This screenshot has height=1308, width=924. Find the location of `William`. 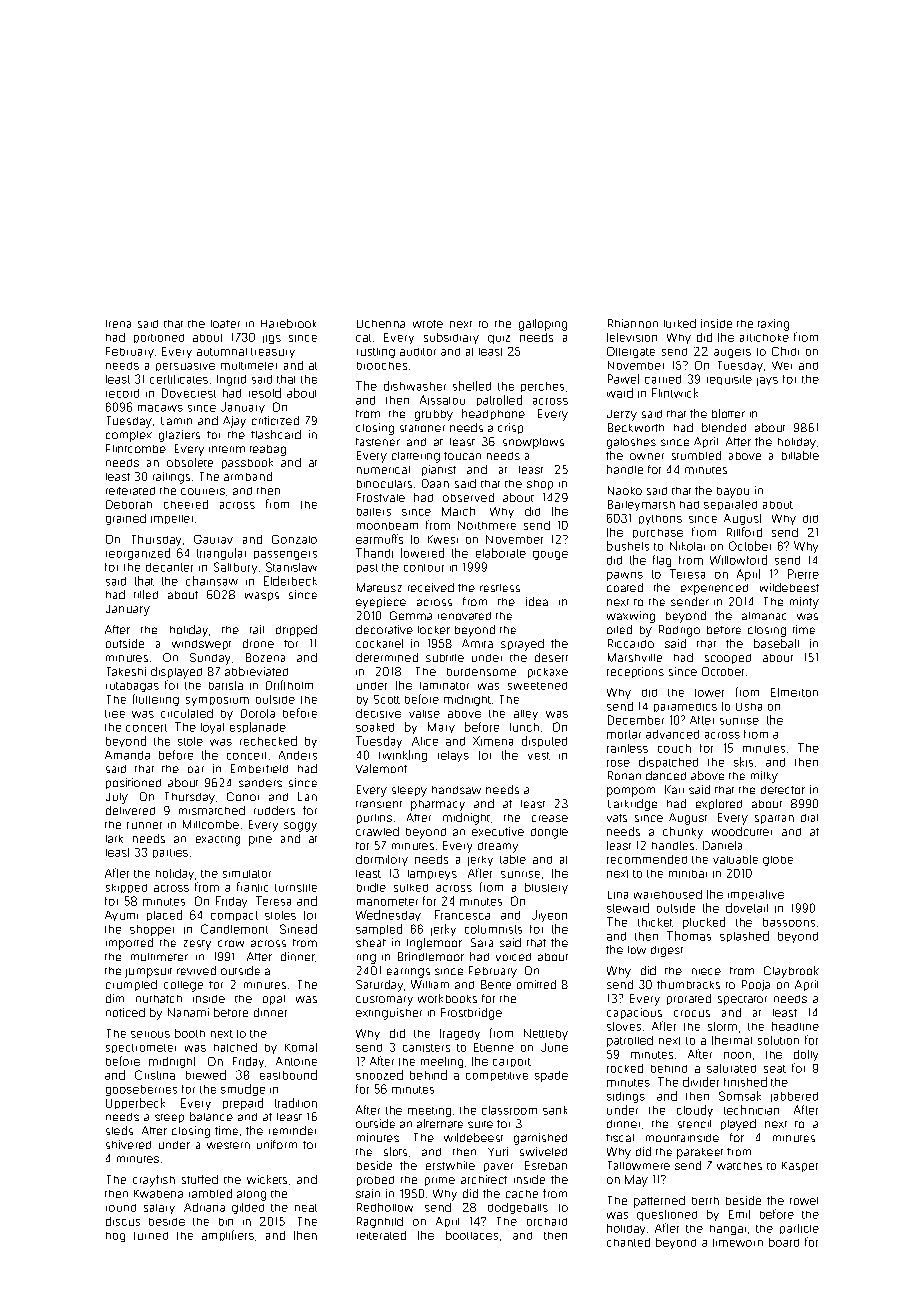

William is located at coordinates (430, 984).
